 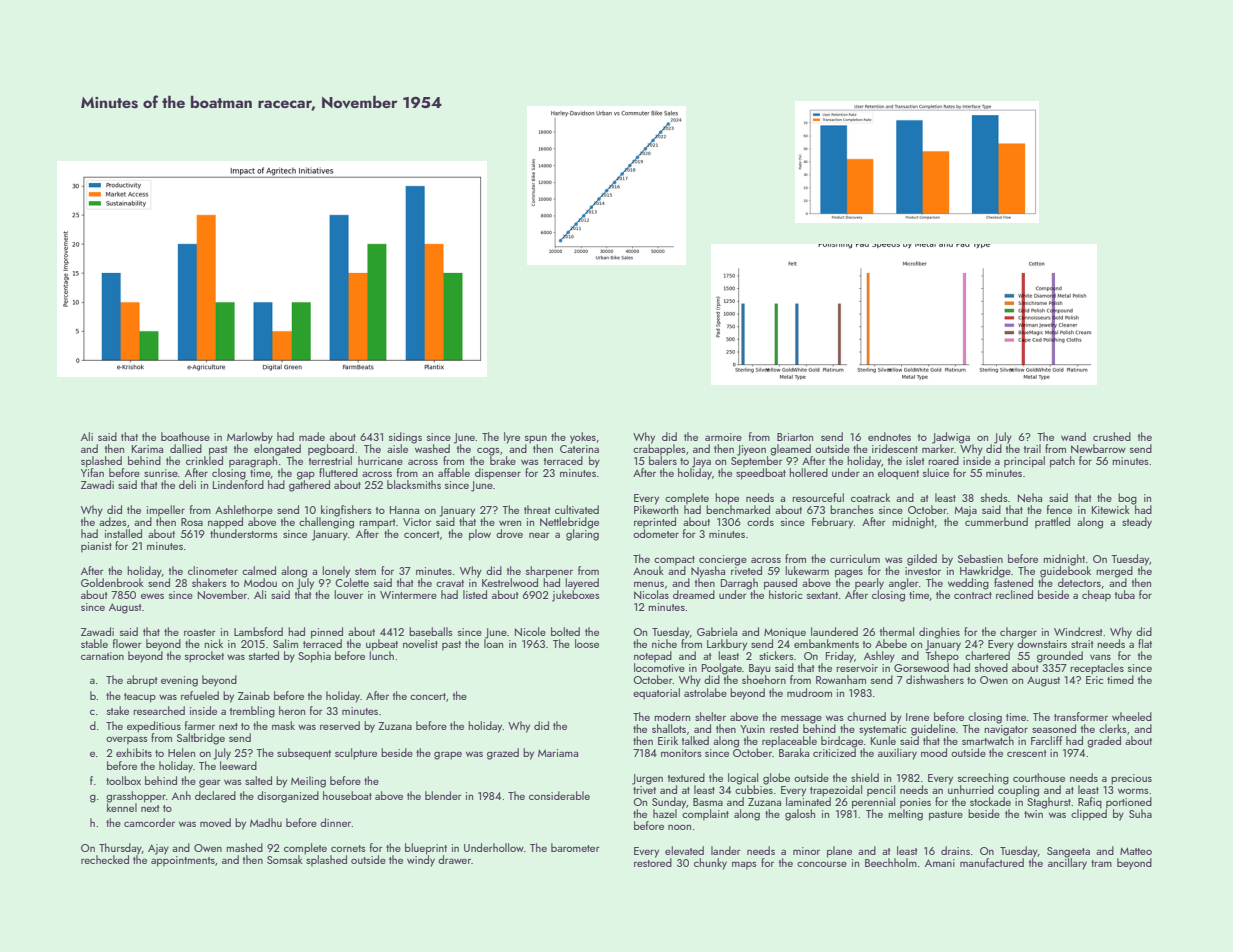 I want to click on clinometer, so click(x=213, y=570).
